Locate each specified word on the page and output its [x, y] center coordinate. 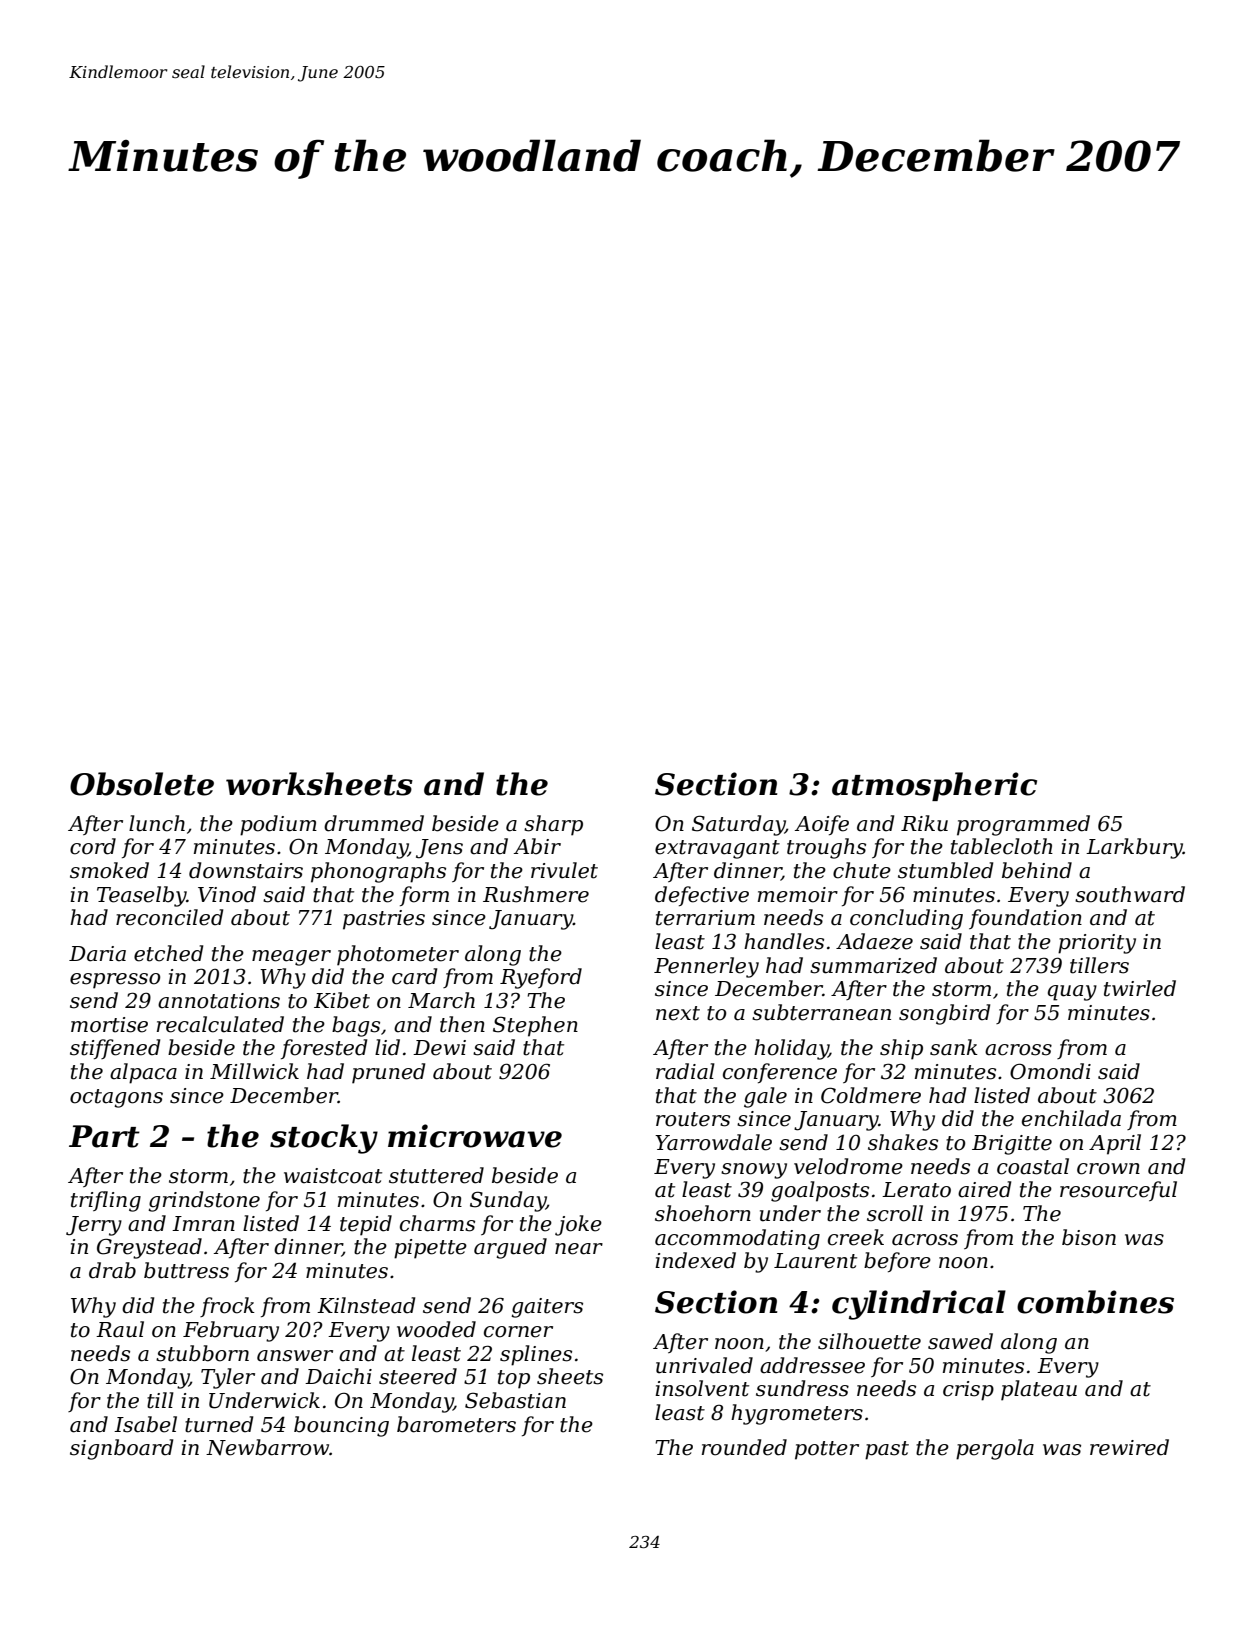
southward [1130, 894]
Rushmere [536, 894]
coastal [1033, 1166]
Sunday [508, 1201]
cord [93, 846]
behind [1037, 870]
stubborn [202, 1353]
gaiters [547, 1308]
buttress [186, 1270]
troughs [826, 848]
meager [291, 958]
